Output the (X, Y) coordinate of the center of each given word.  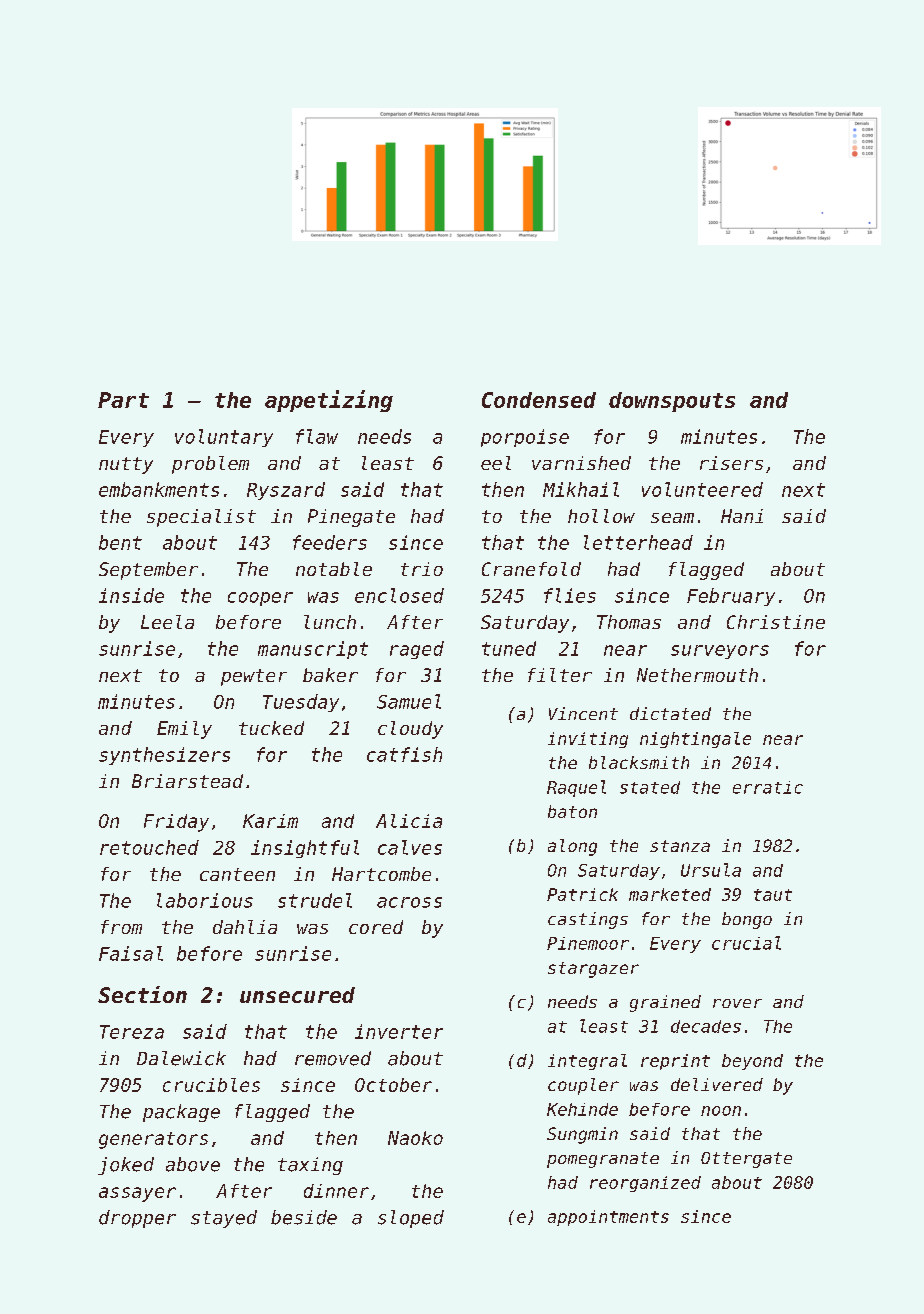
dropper (137, 1219)
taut (773, 895)
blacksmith (639, 762)
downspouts (672, 402)
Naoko (415, 1138)
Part (123, 400)
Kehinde (582, 1109)
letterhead (638, 542)
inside (131, 595)
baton (572, 811)
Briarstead (187, 781)
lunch (330, 622)
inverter (399, 1031)
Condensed (539, 400)
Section (142, 994)
